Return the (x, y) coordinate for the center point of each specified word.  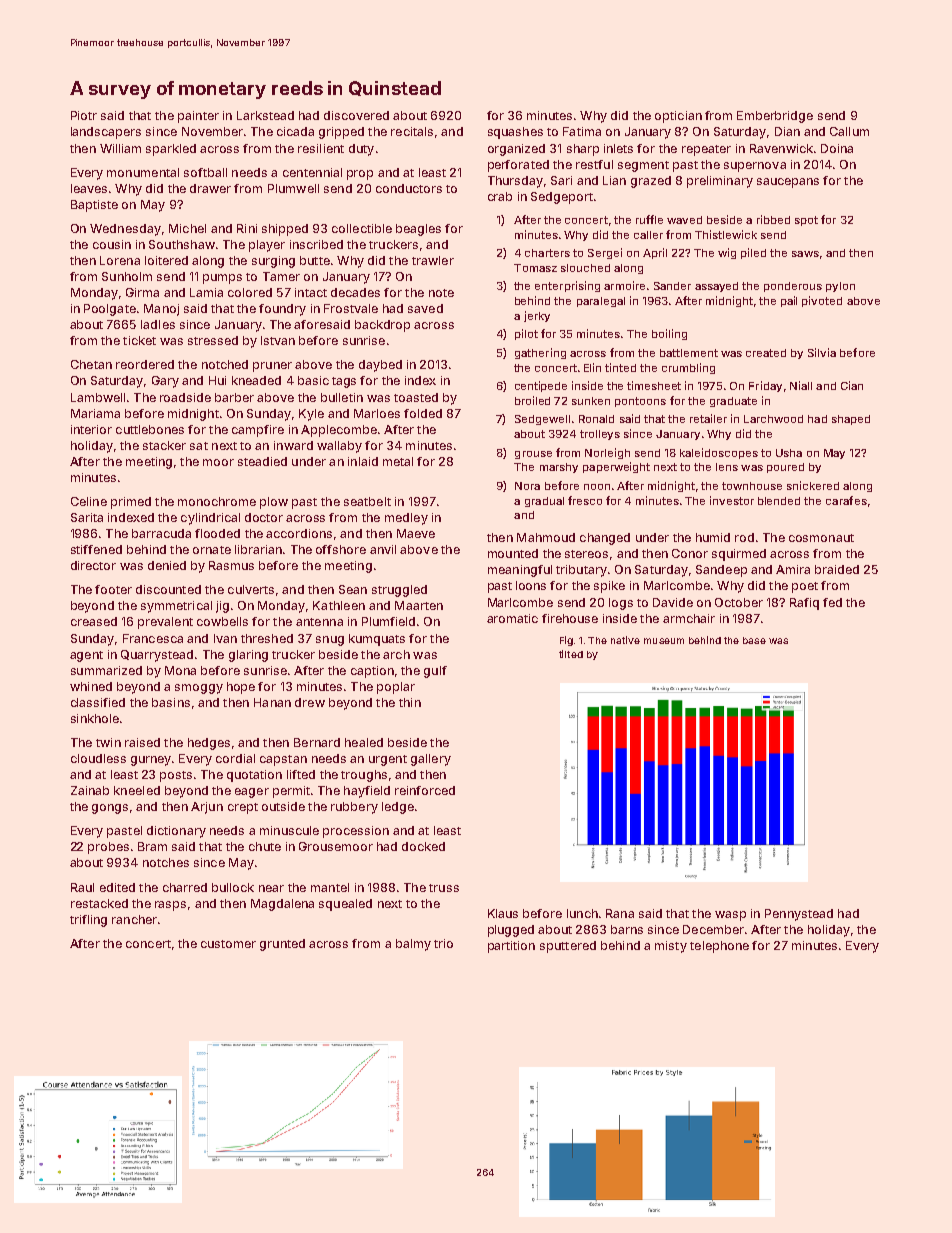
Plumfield (388, 621)
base (754, 640)
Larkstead (265, 115)
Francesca (153, 638)
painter (198, 117)
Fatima (582, 131)
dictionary (176, 832)
